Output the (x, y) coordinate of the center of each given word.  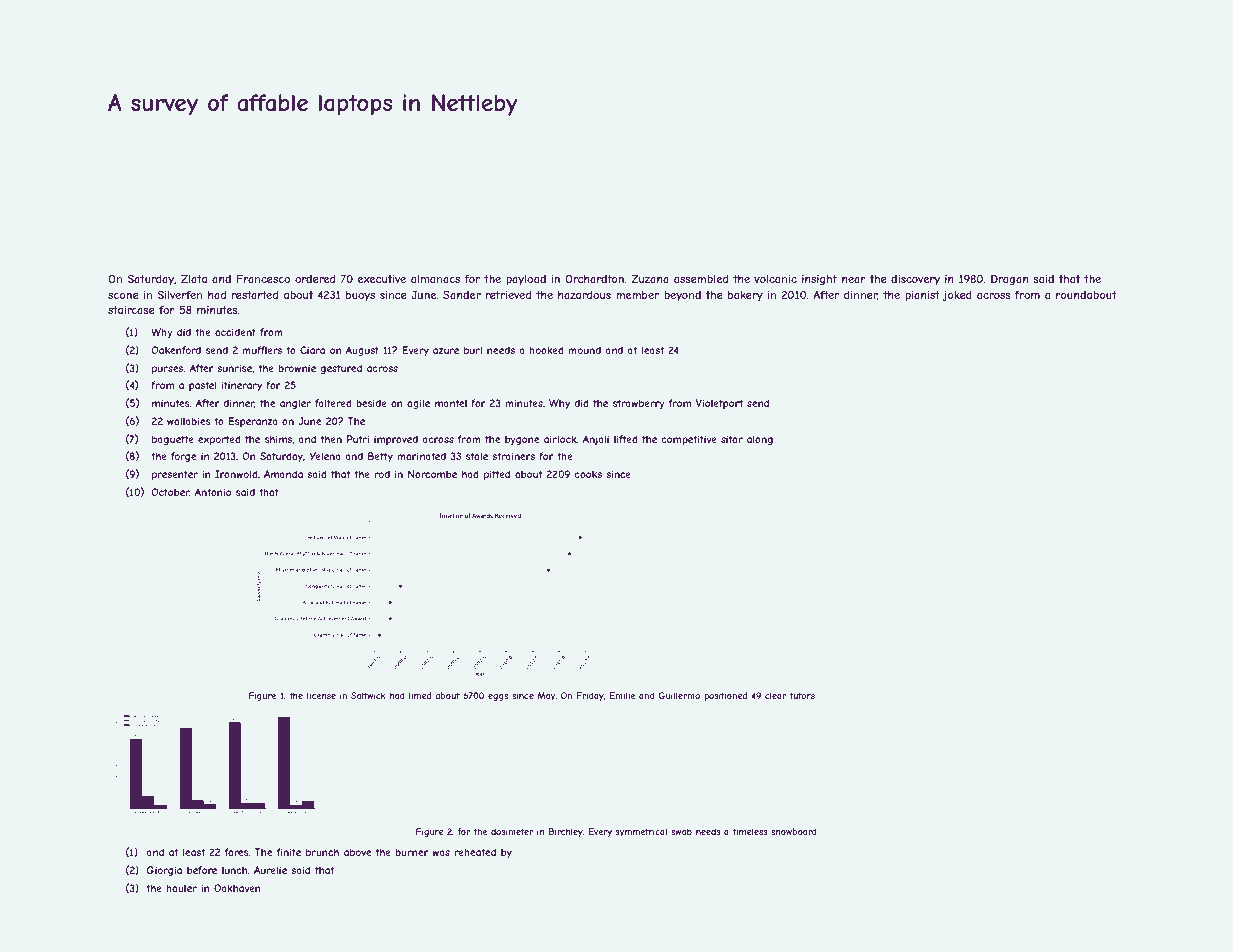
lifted (626, 439)
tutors (802, 695)
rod (382, 474)
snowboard (794, 831)
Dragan (1010, 279)
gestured (341, 369)
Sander (462, 294)
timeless (750, 831)
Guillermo (679, 695)
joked (957, 296)
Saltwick (368, 695)
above (357, 852)
